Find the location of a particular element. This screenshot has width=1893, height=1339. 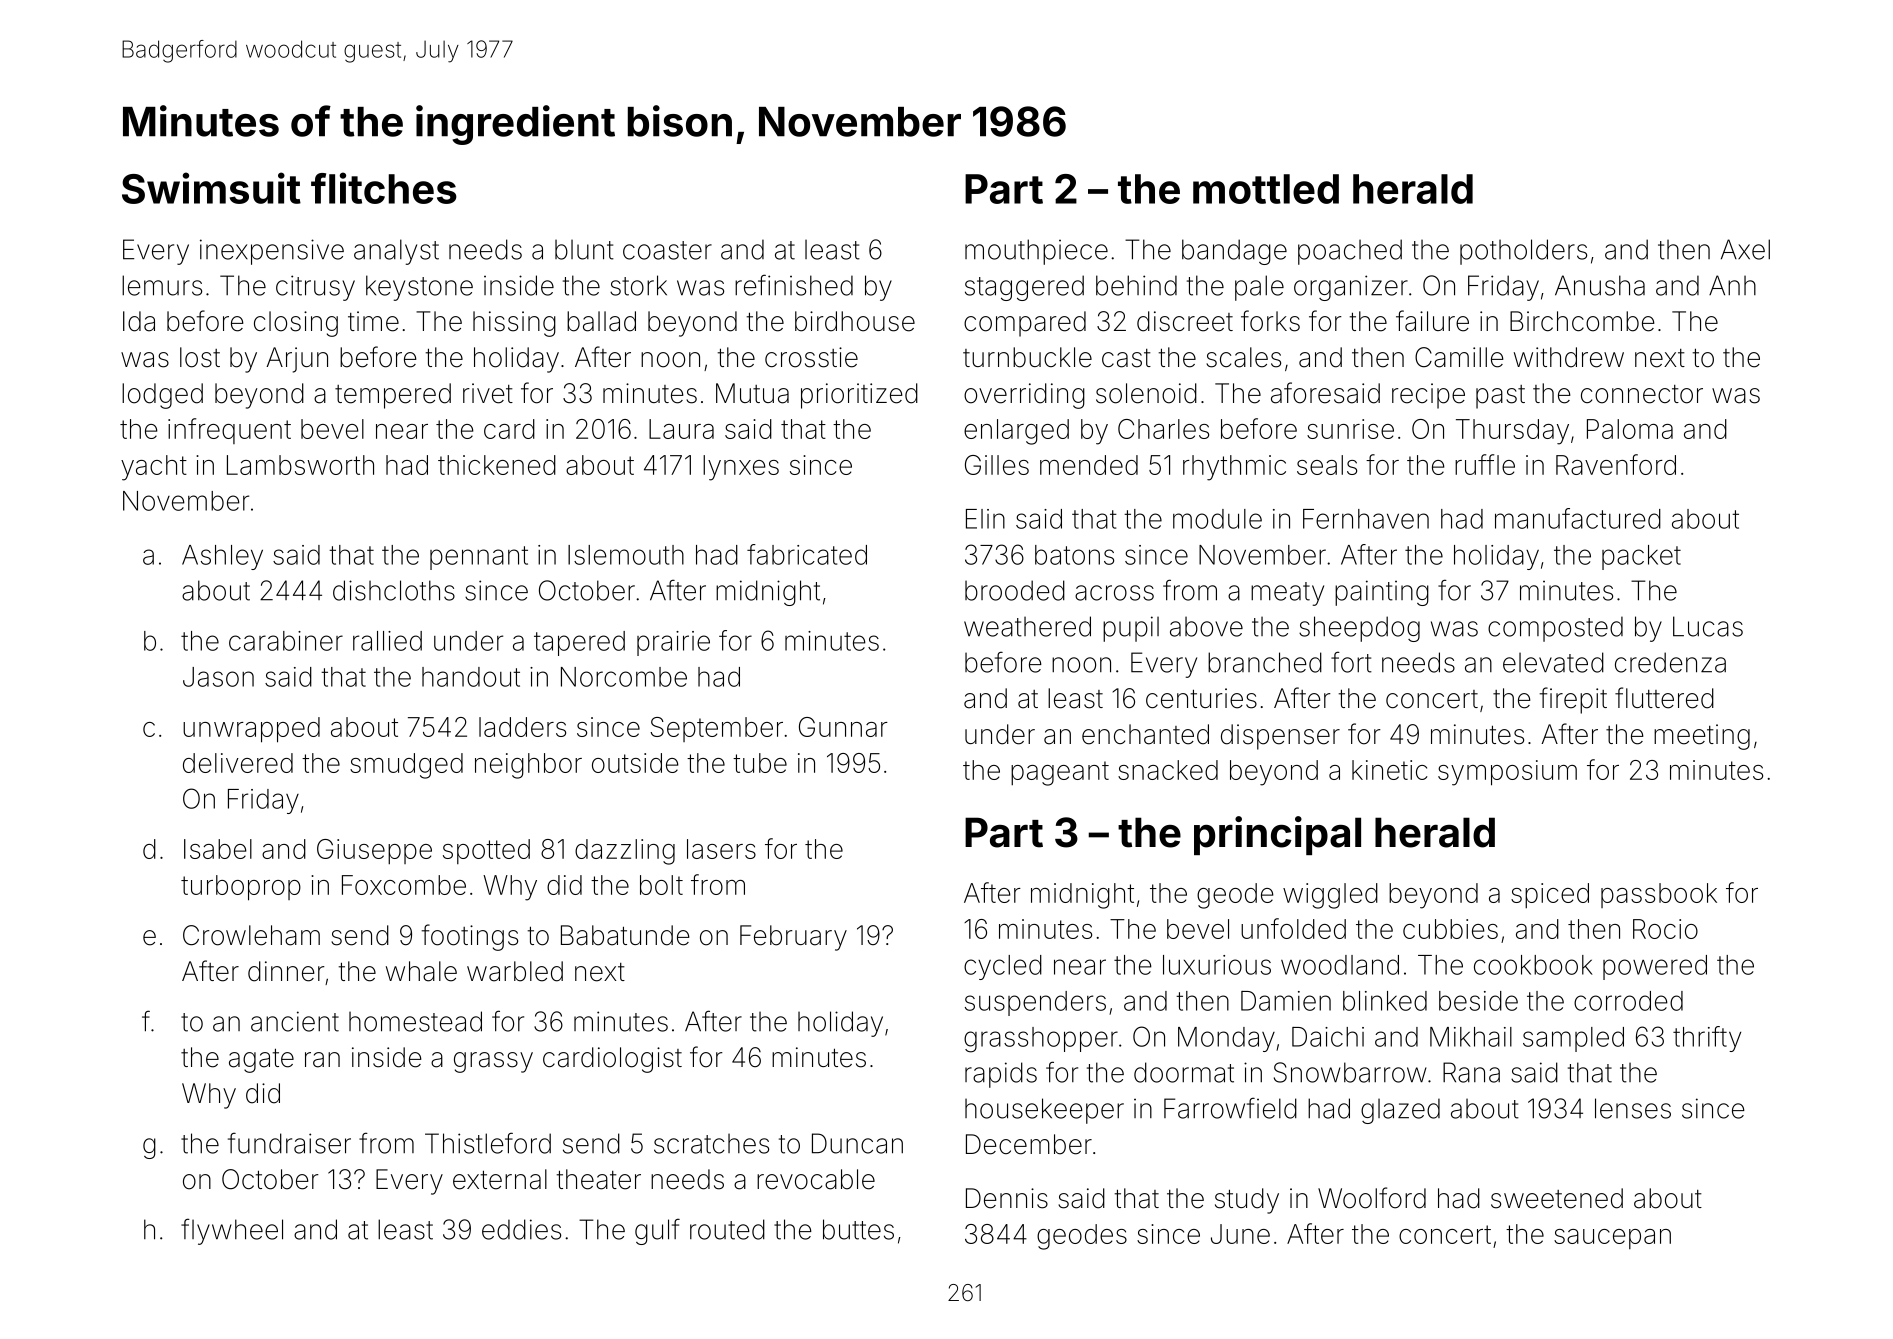

flitches is located at coordinates (384, 188).
